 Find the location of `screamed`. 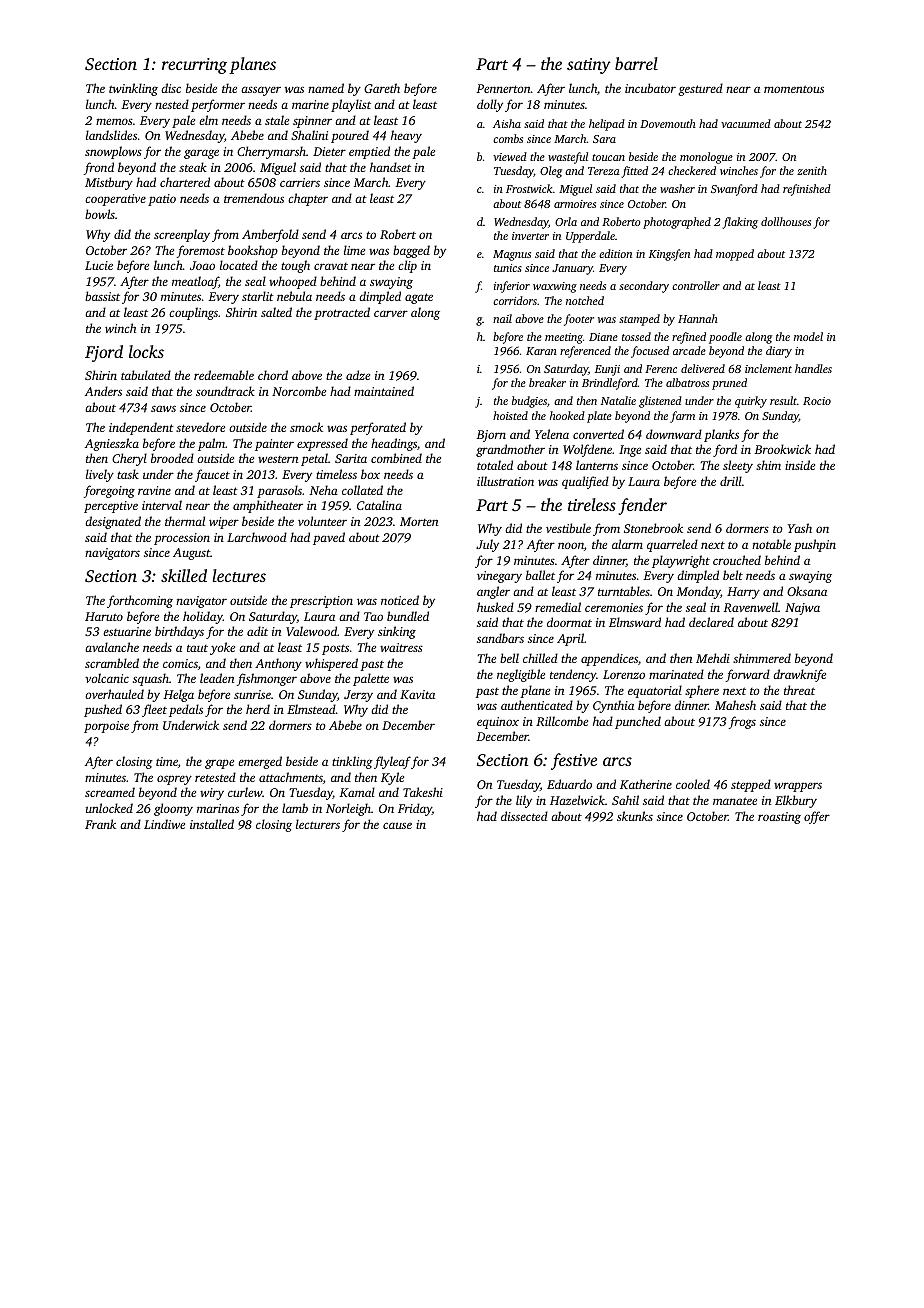

screamed is located at coordinates (110, 792).
